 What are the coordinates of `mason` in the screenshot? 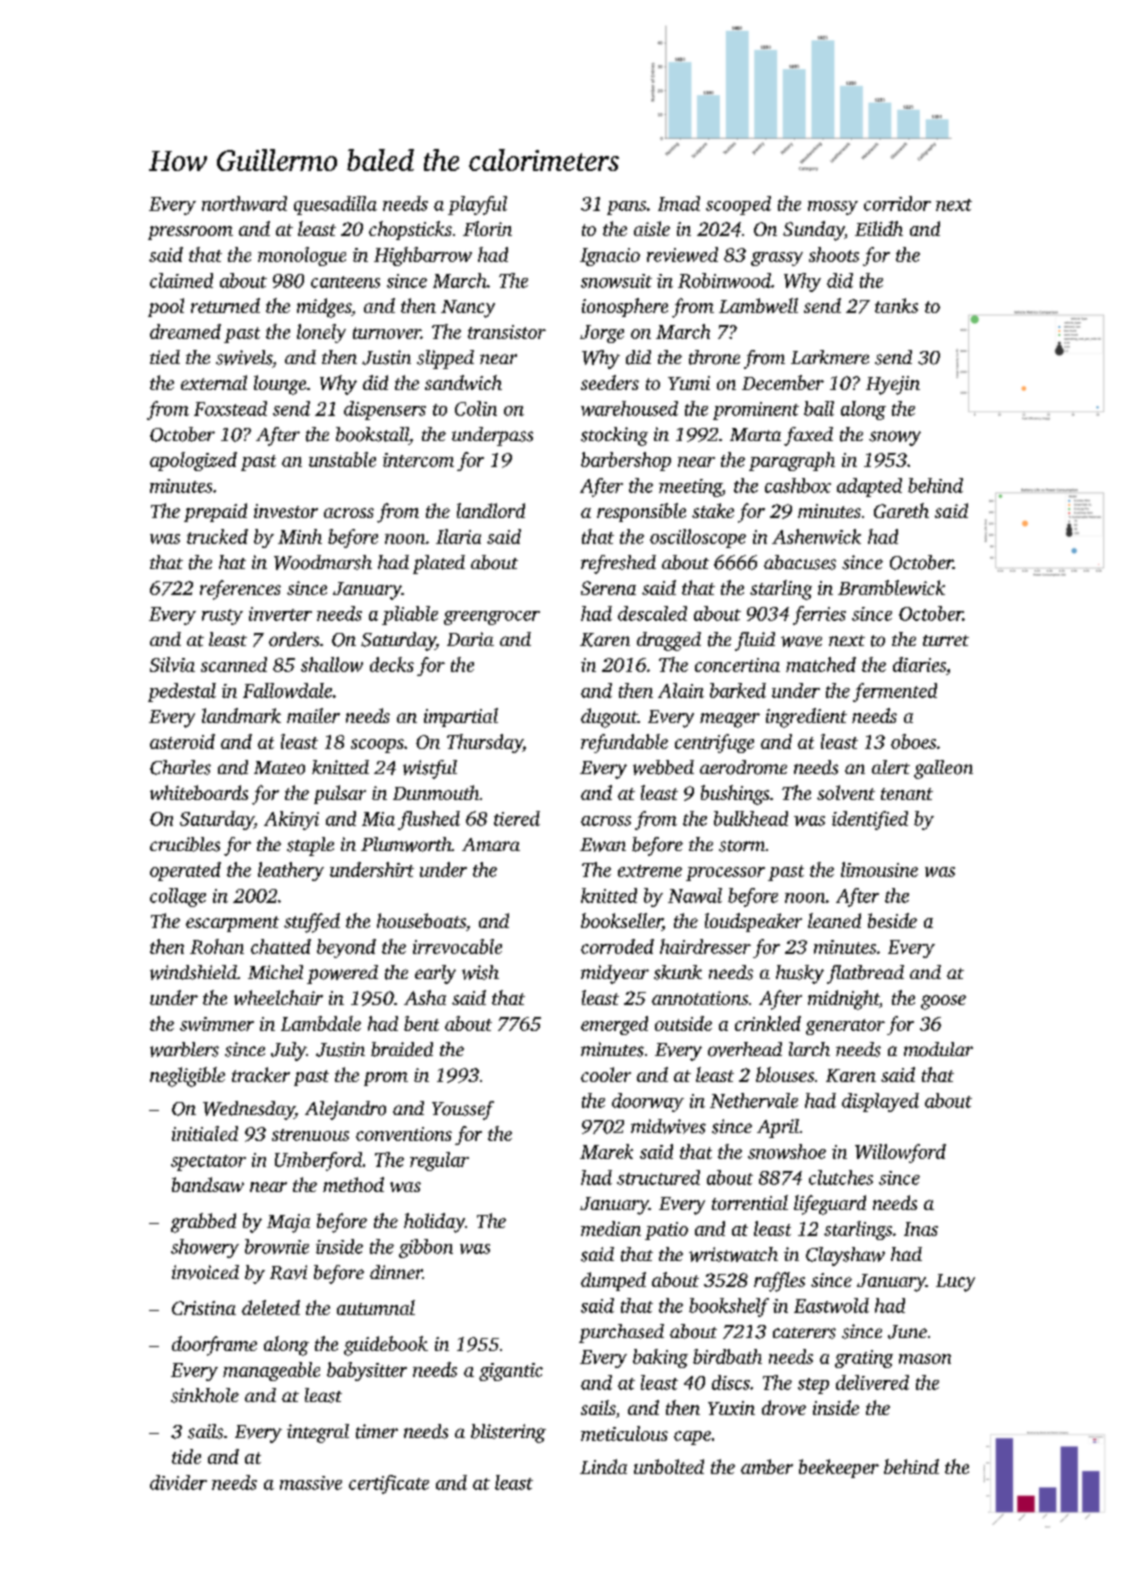 It's located at (925, 1359).
